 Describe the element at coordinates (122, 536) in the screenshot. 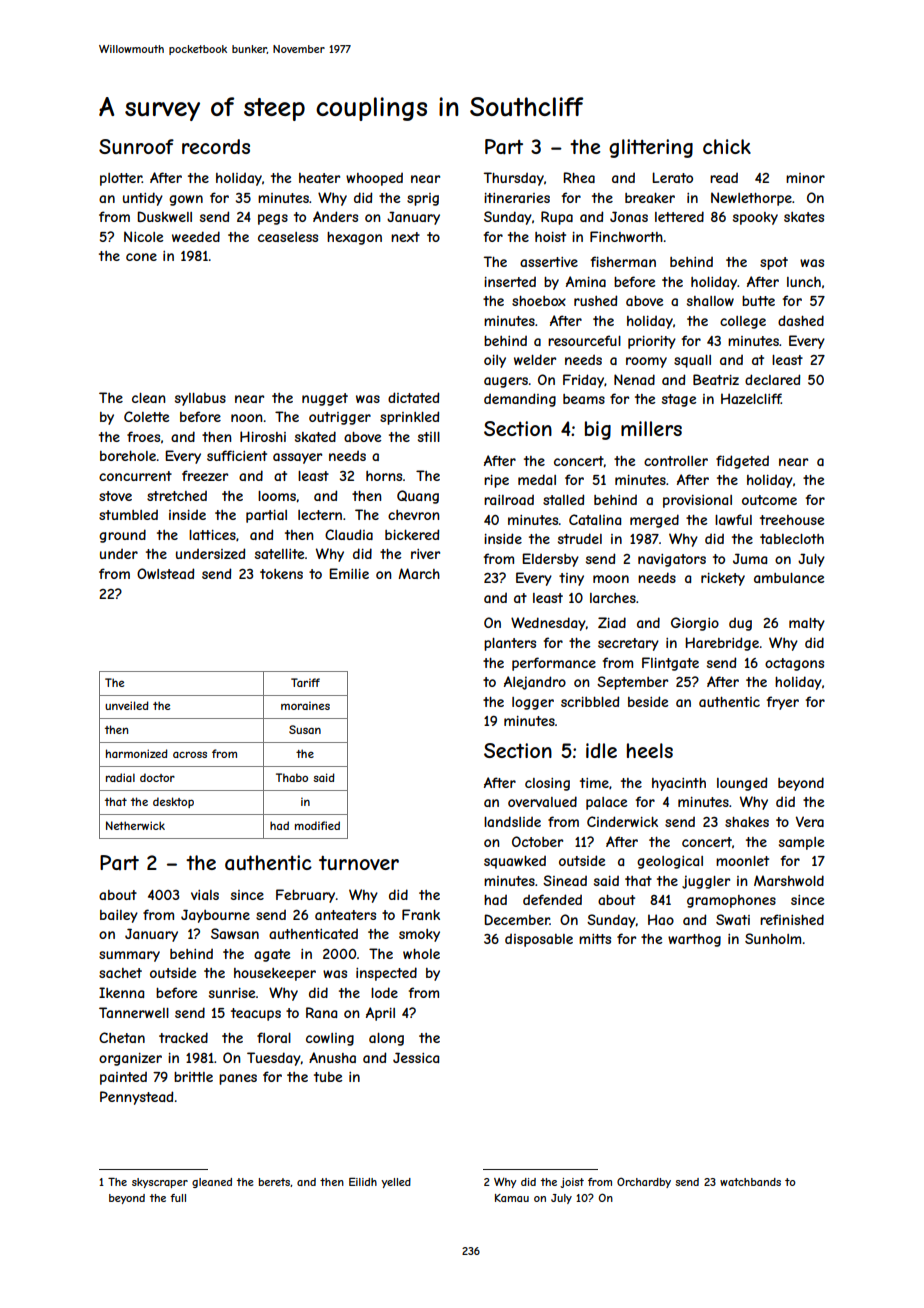

I see `ground` at that location.
